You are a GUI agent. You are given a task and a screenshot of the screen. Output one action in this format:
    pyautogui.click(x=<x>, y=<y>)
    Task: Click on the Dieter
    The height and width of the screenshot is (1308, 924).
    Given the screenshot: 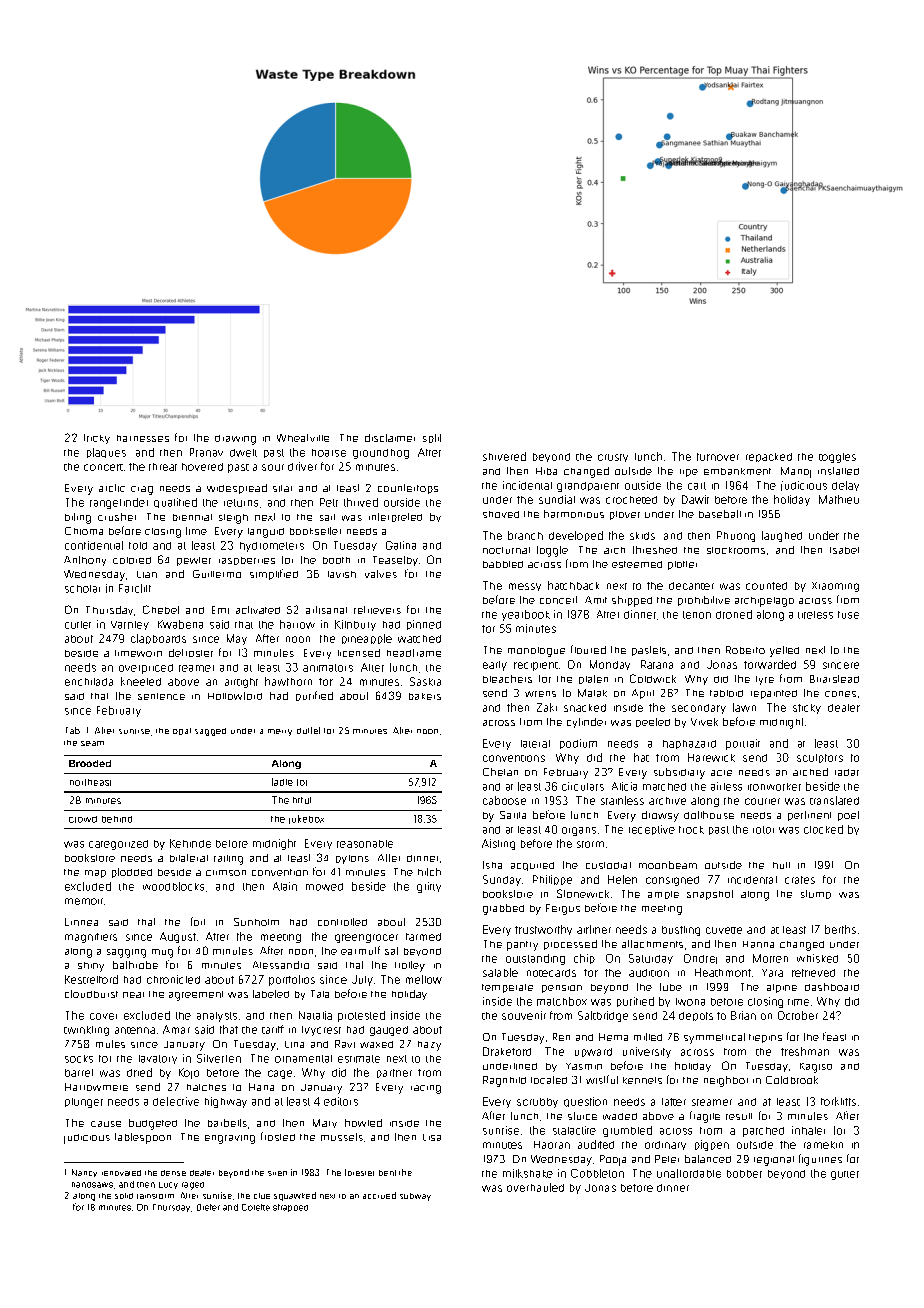 What is the action you would take?
    pyautogui.click(x=208, y=1207)
